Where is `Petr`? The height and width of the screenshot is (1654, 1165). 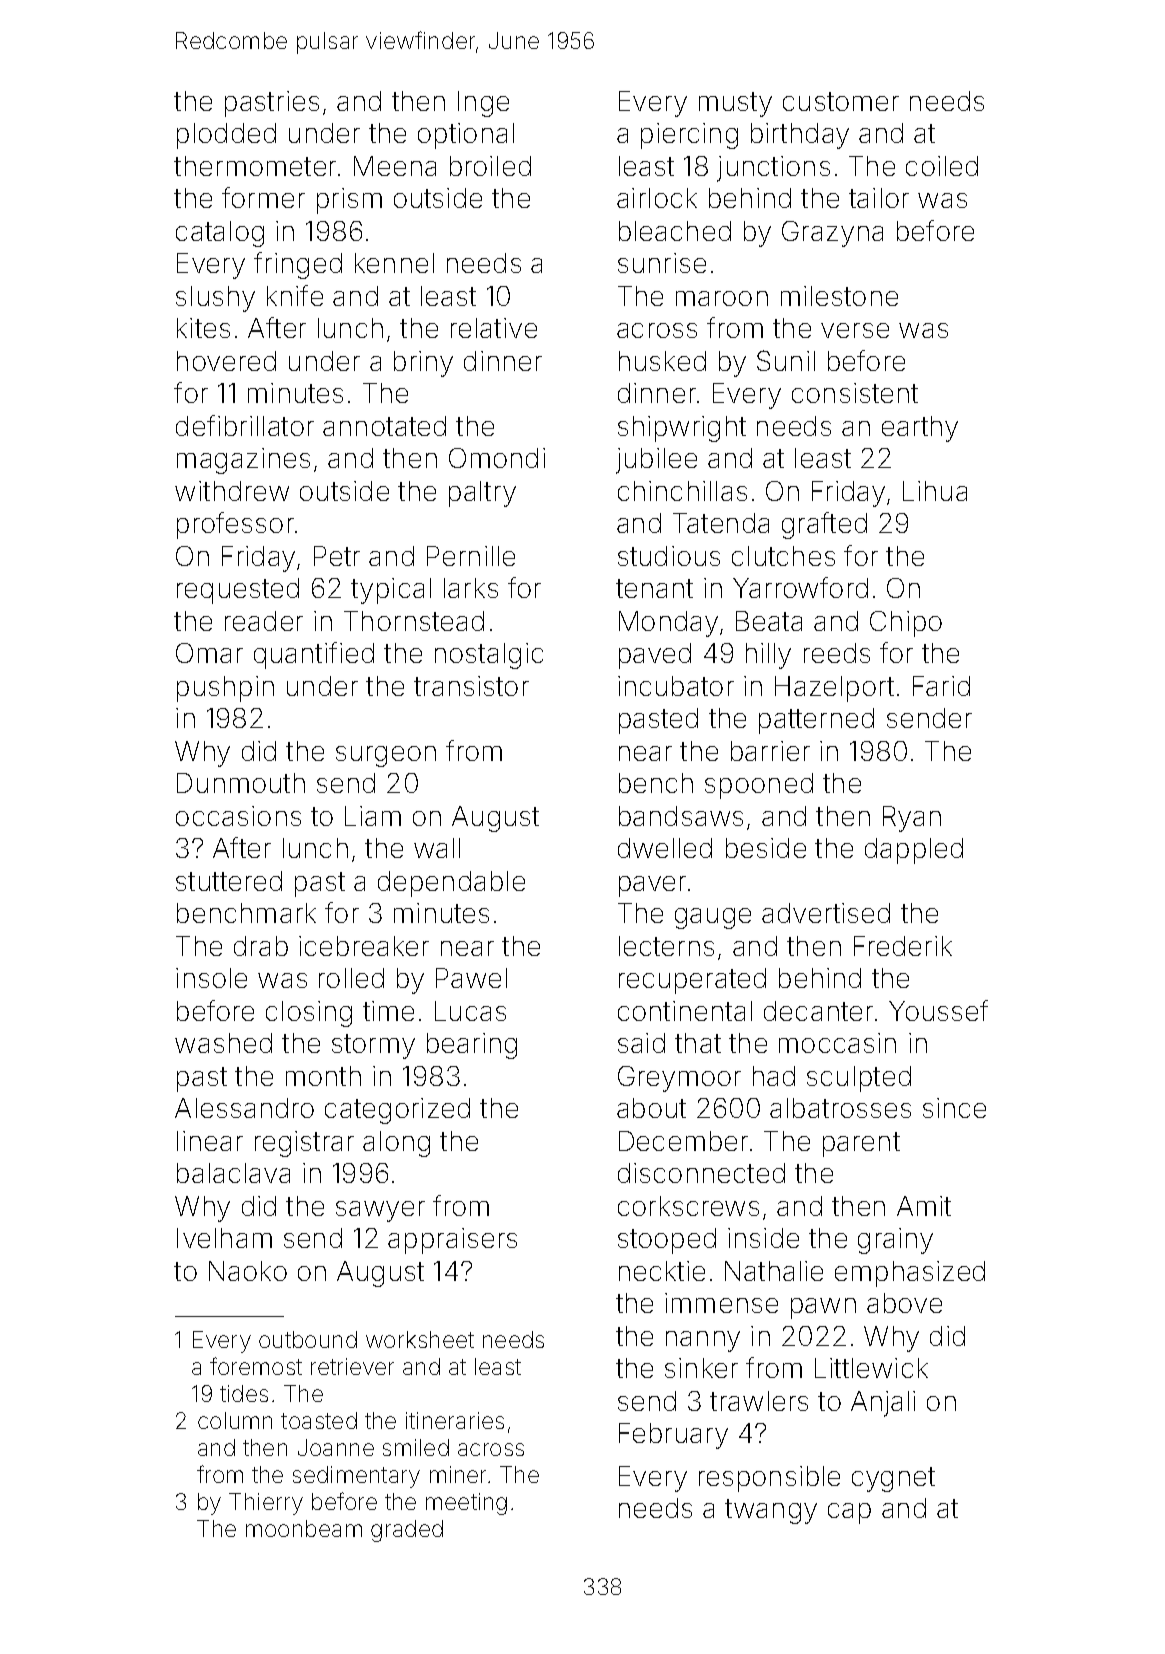 Petr is located at coordinates (337, 556).
